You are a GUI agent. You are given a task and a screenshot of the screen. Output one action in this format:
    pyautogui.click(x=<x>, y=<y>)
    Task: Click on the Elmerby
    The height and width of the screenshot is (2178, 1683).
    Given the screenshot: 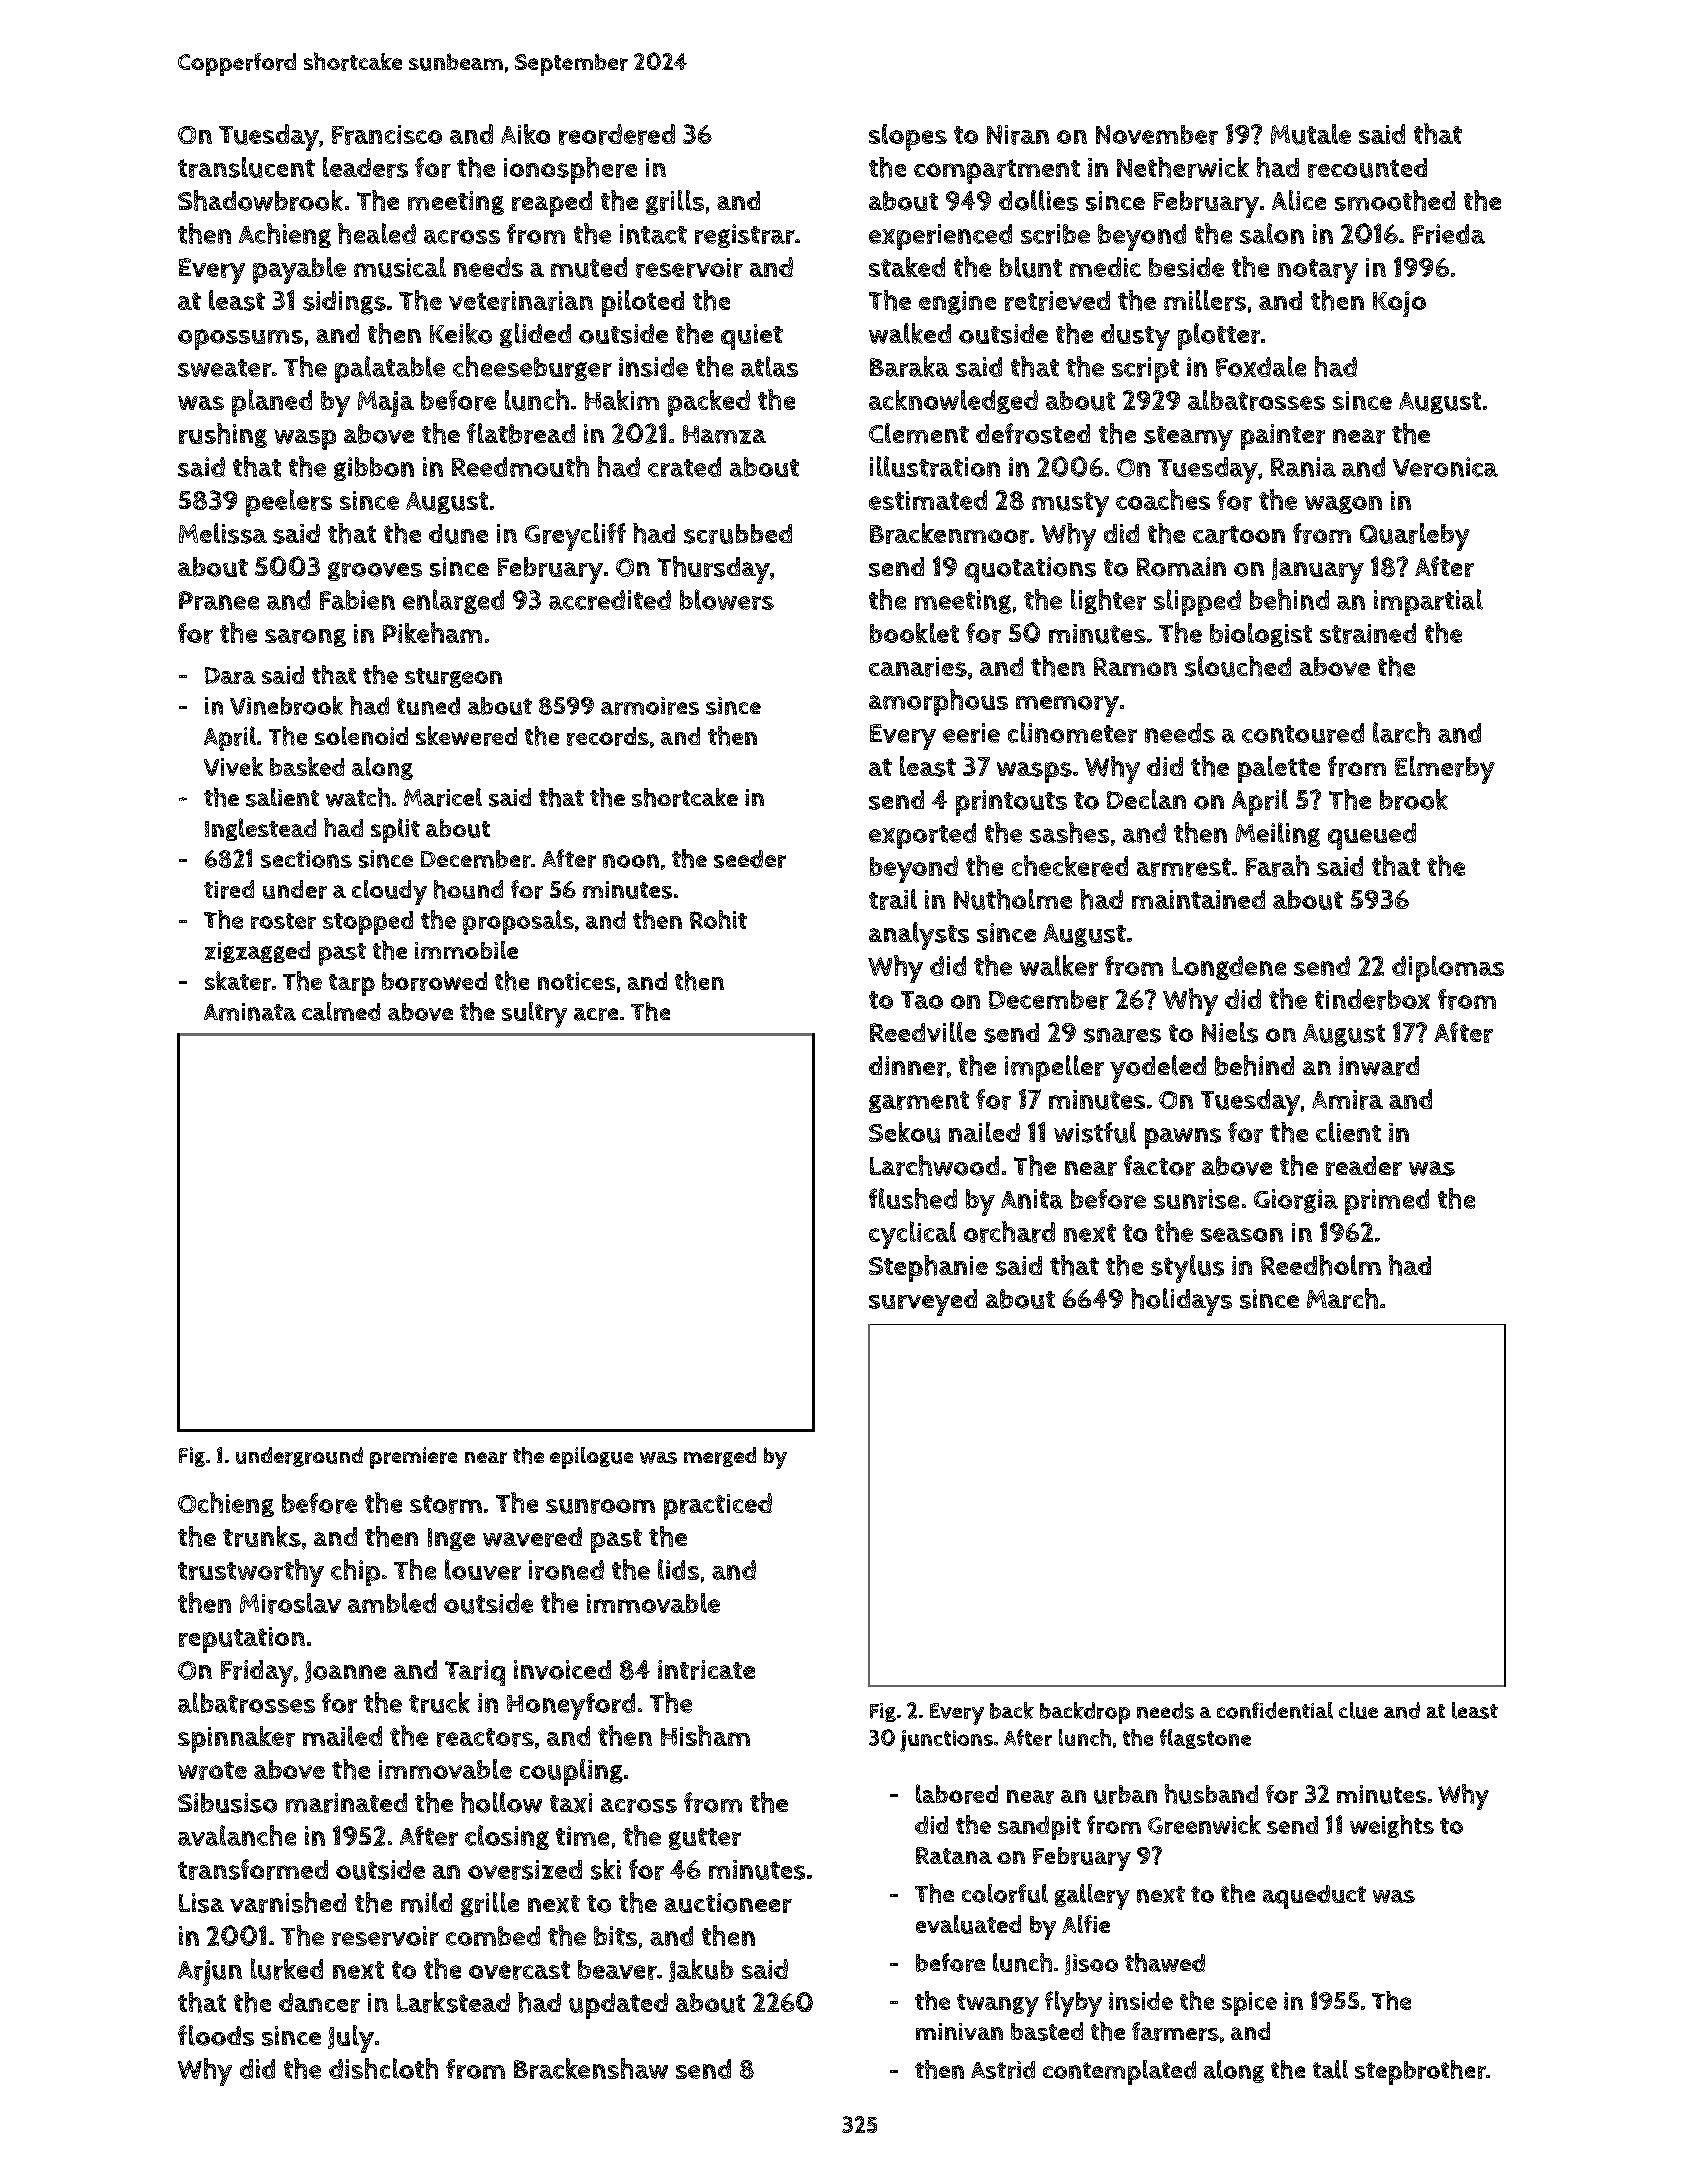 What is the action you would take?
    pyautogui.click(x=1445, y=770)
